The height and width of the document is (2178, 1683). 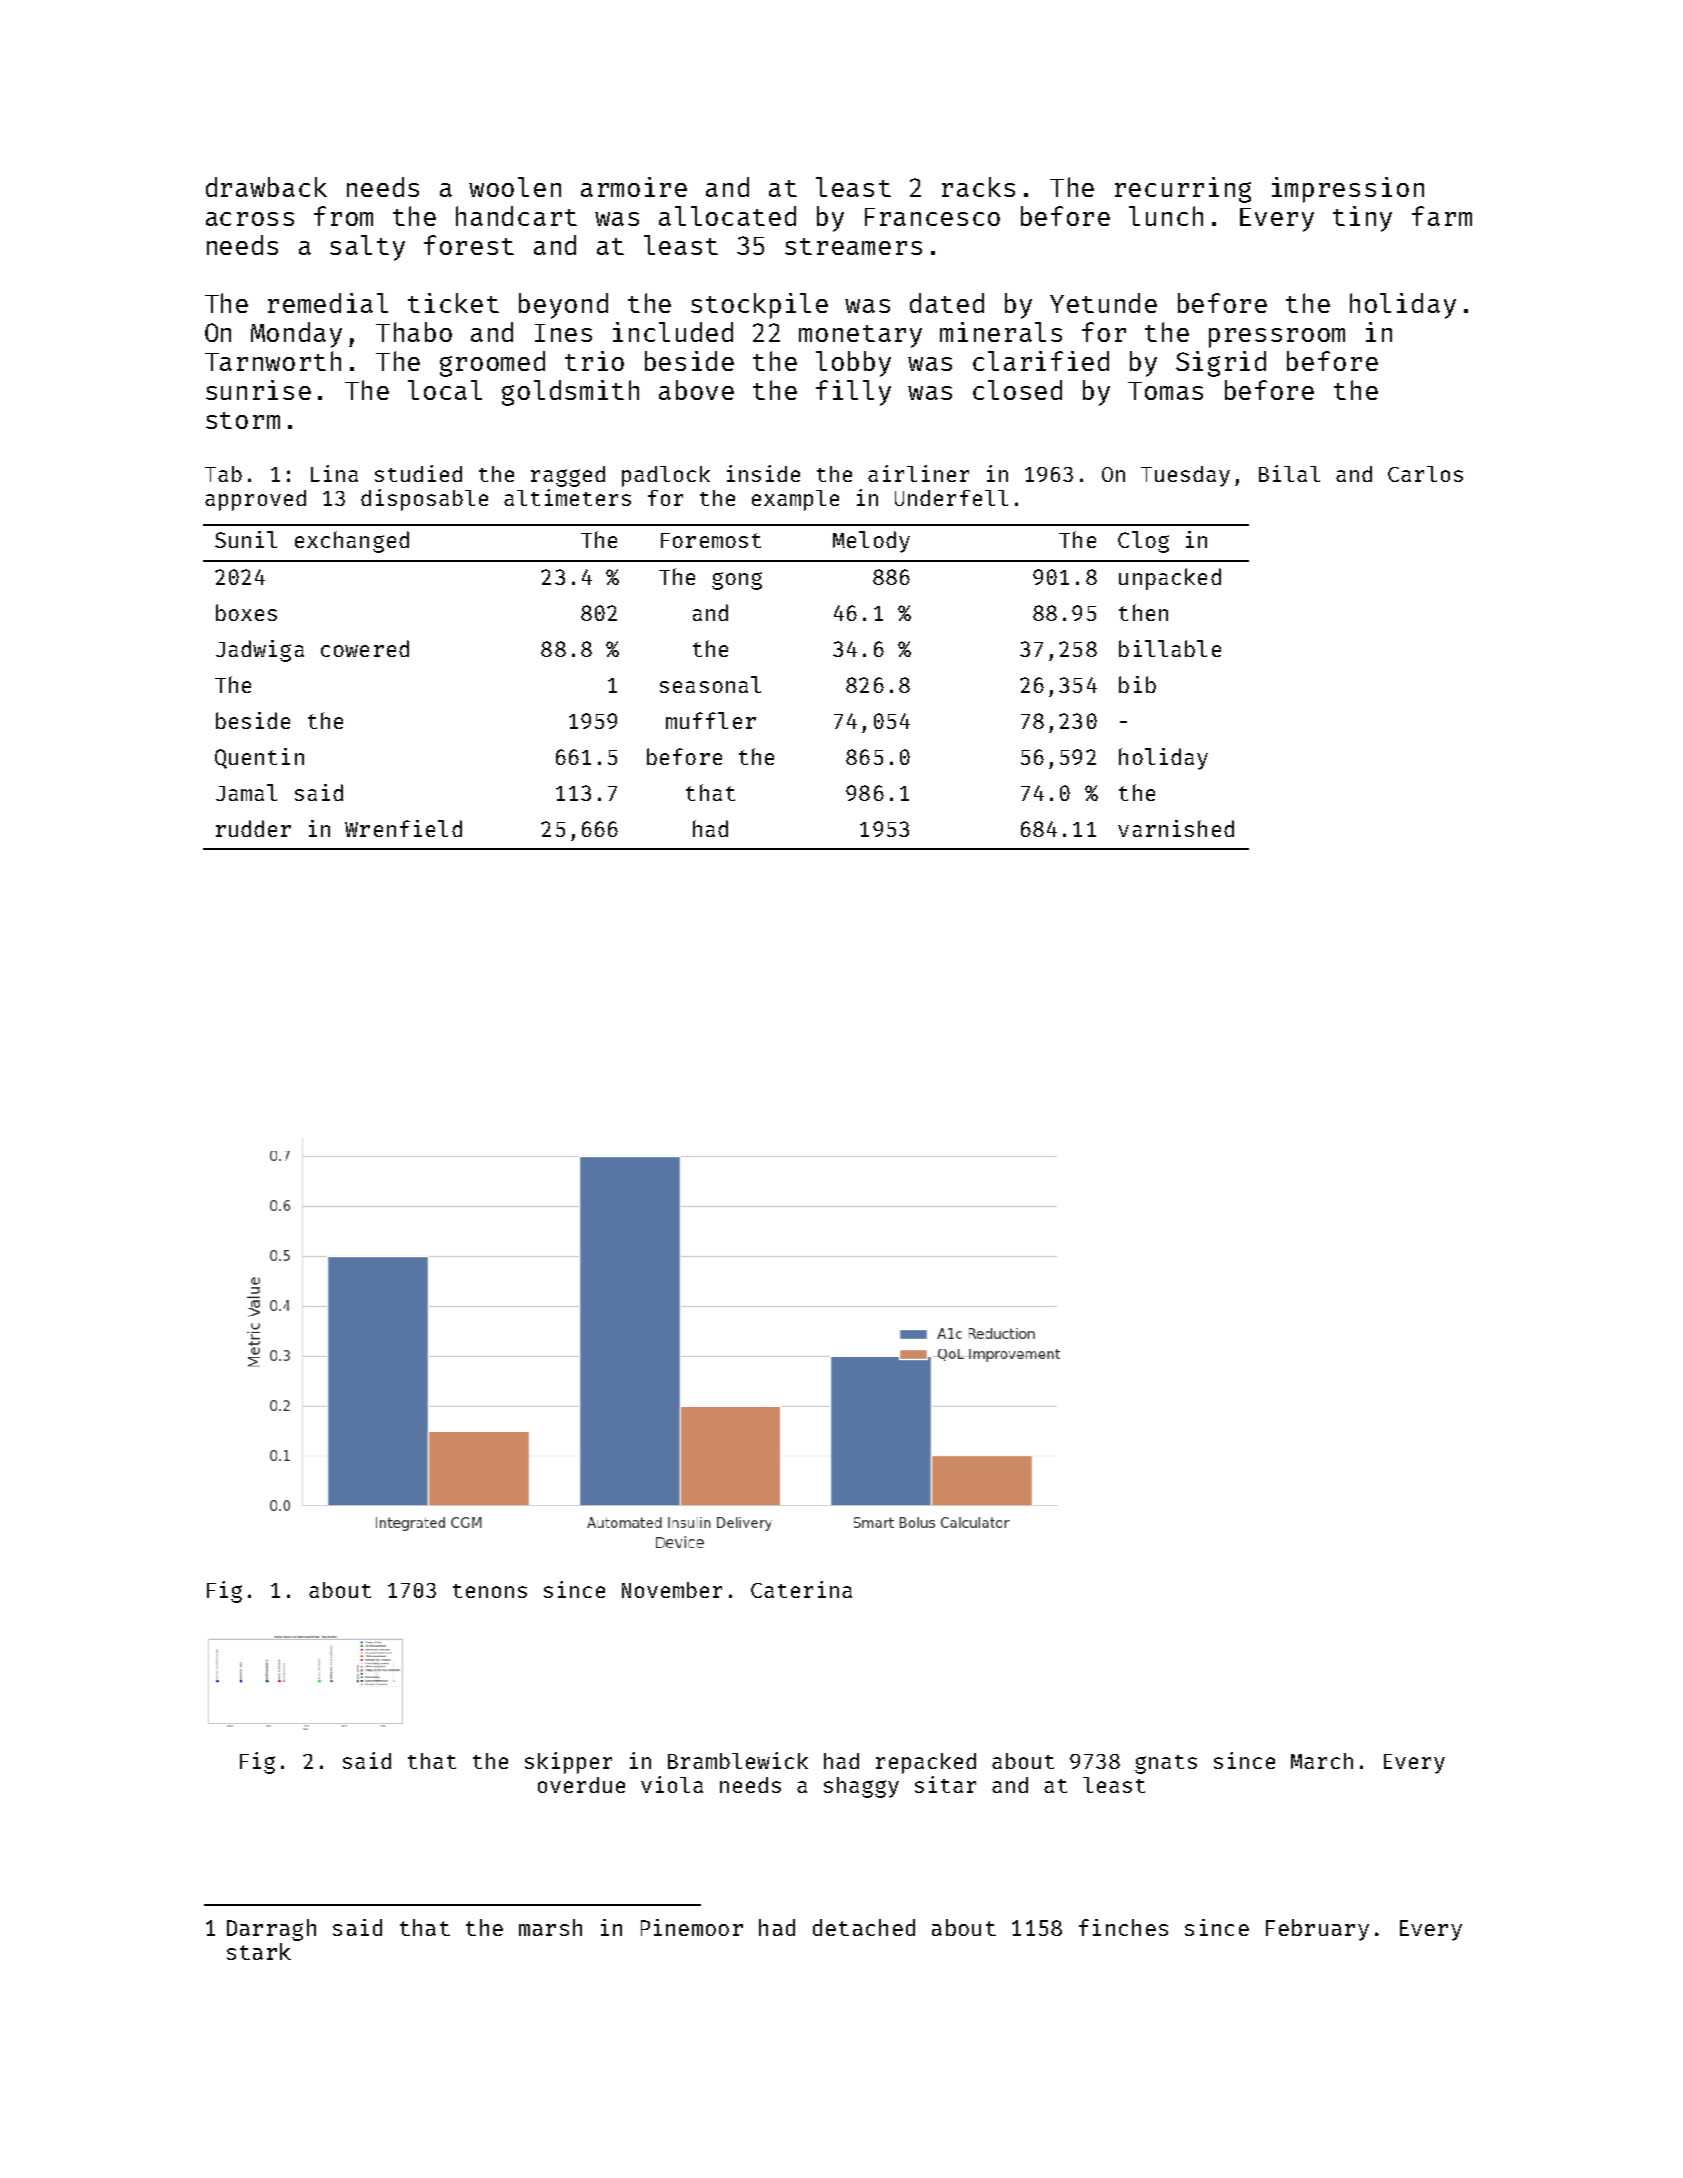 What do you see at coordinates (403, 828) in the document?
I see `Wrenfield` at bounding box center [403, 828].
